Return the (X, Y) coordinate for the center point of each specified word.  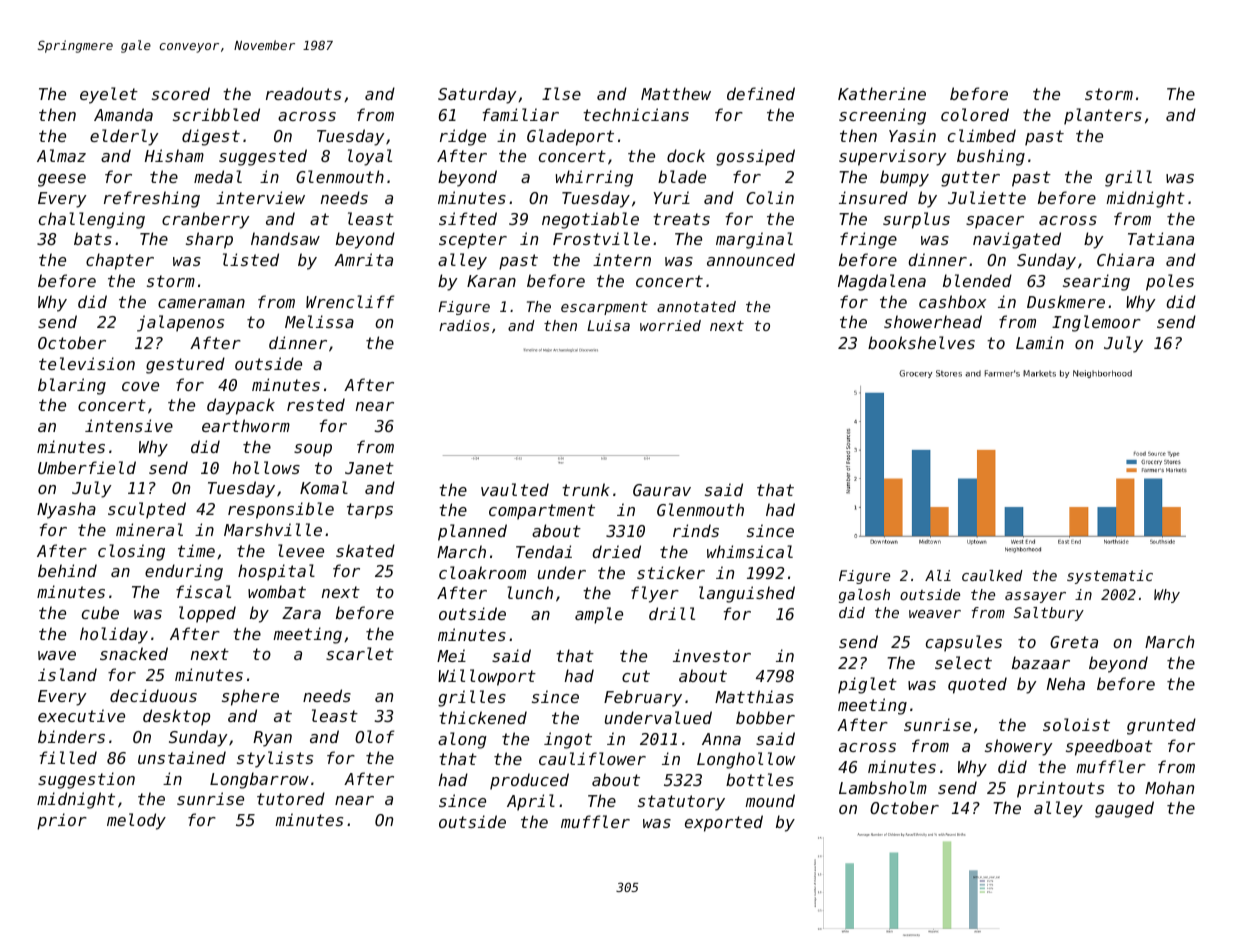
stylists (275, 759)
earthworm (246, 425)
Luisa (608, 325)
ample (599, 615)
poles (1170, 282)
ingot (568, 740)
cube (100, 612)
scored (181, 93)
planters (1103, 116)
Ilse (561, 93)
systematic (1110, 577)
